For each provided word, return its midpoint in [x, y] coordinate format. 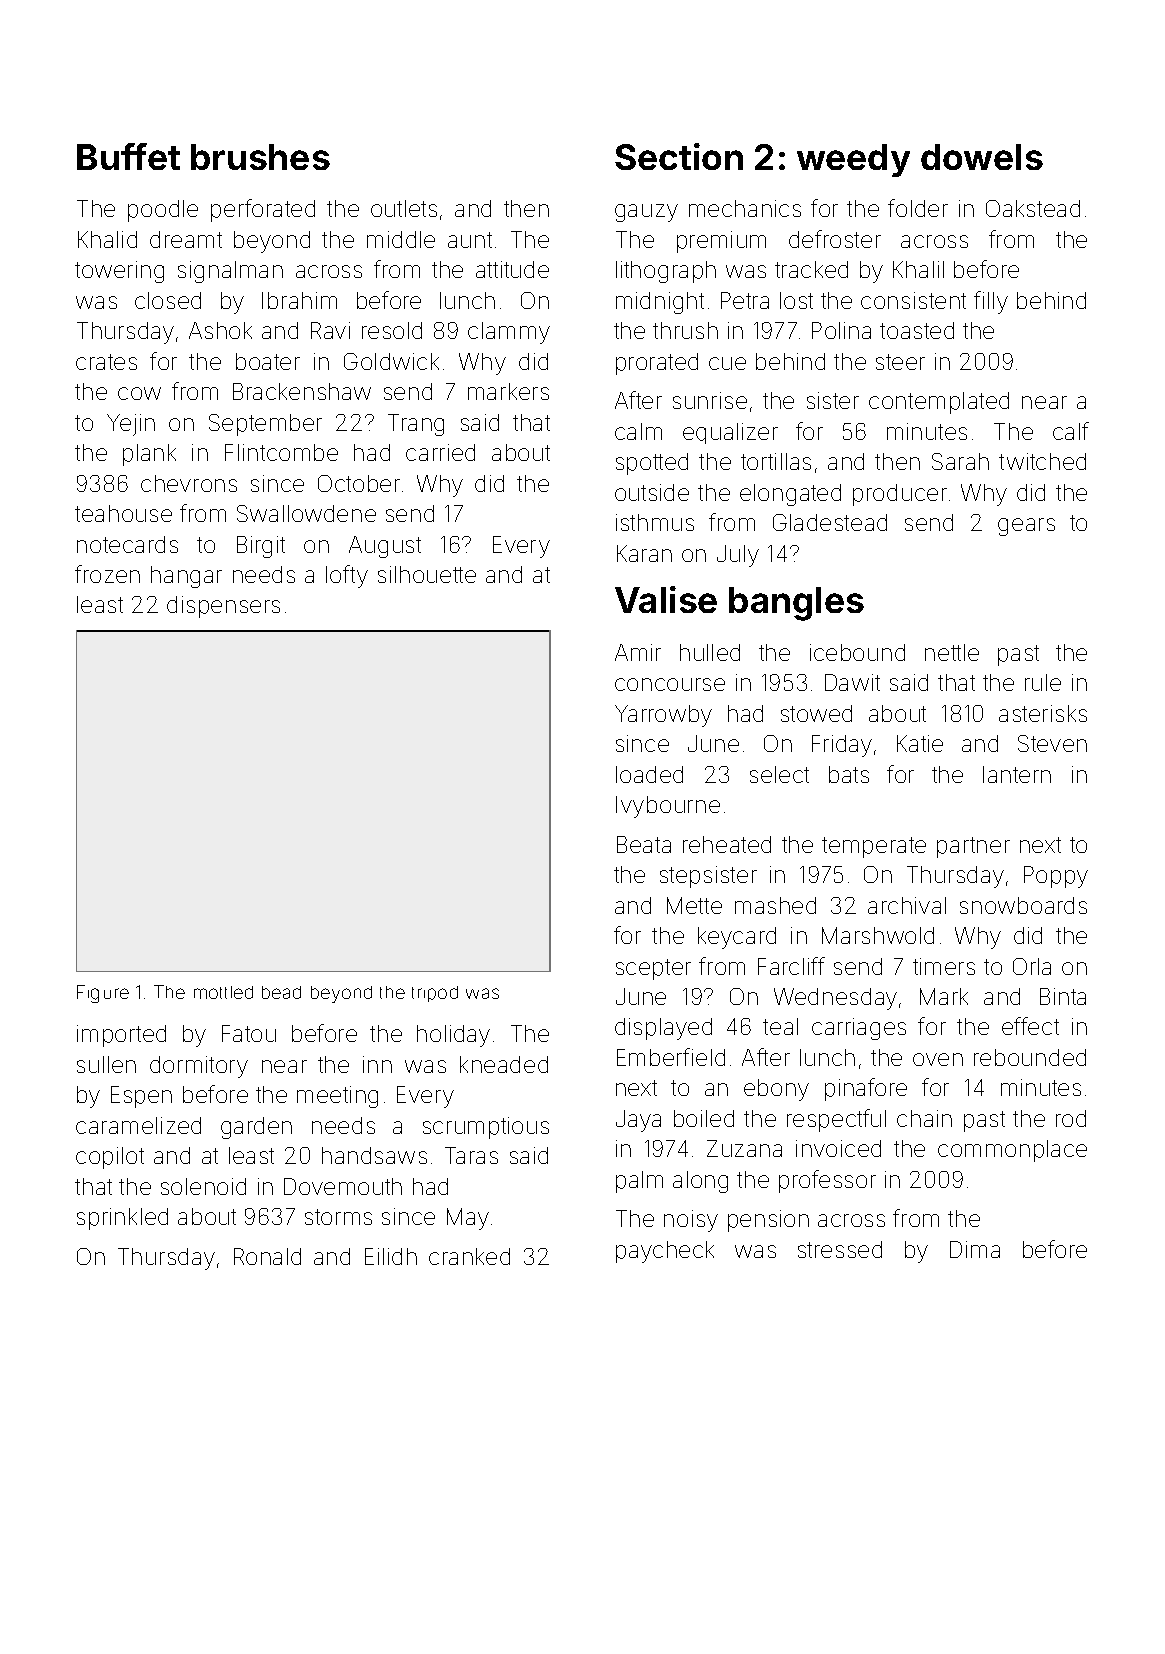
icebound [857, 652]
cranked [469, 1256]
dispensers [223, 607]
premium [721, 242]
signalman [230, 272]
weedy [853, 160]
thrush [685, 330]
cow [139, 393]
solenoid [203, 1186]
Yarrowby [663, 716]
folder [918, 208]
